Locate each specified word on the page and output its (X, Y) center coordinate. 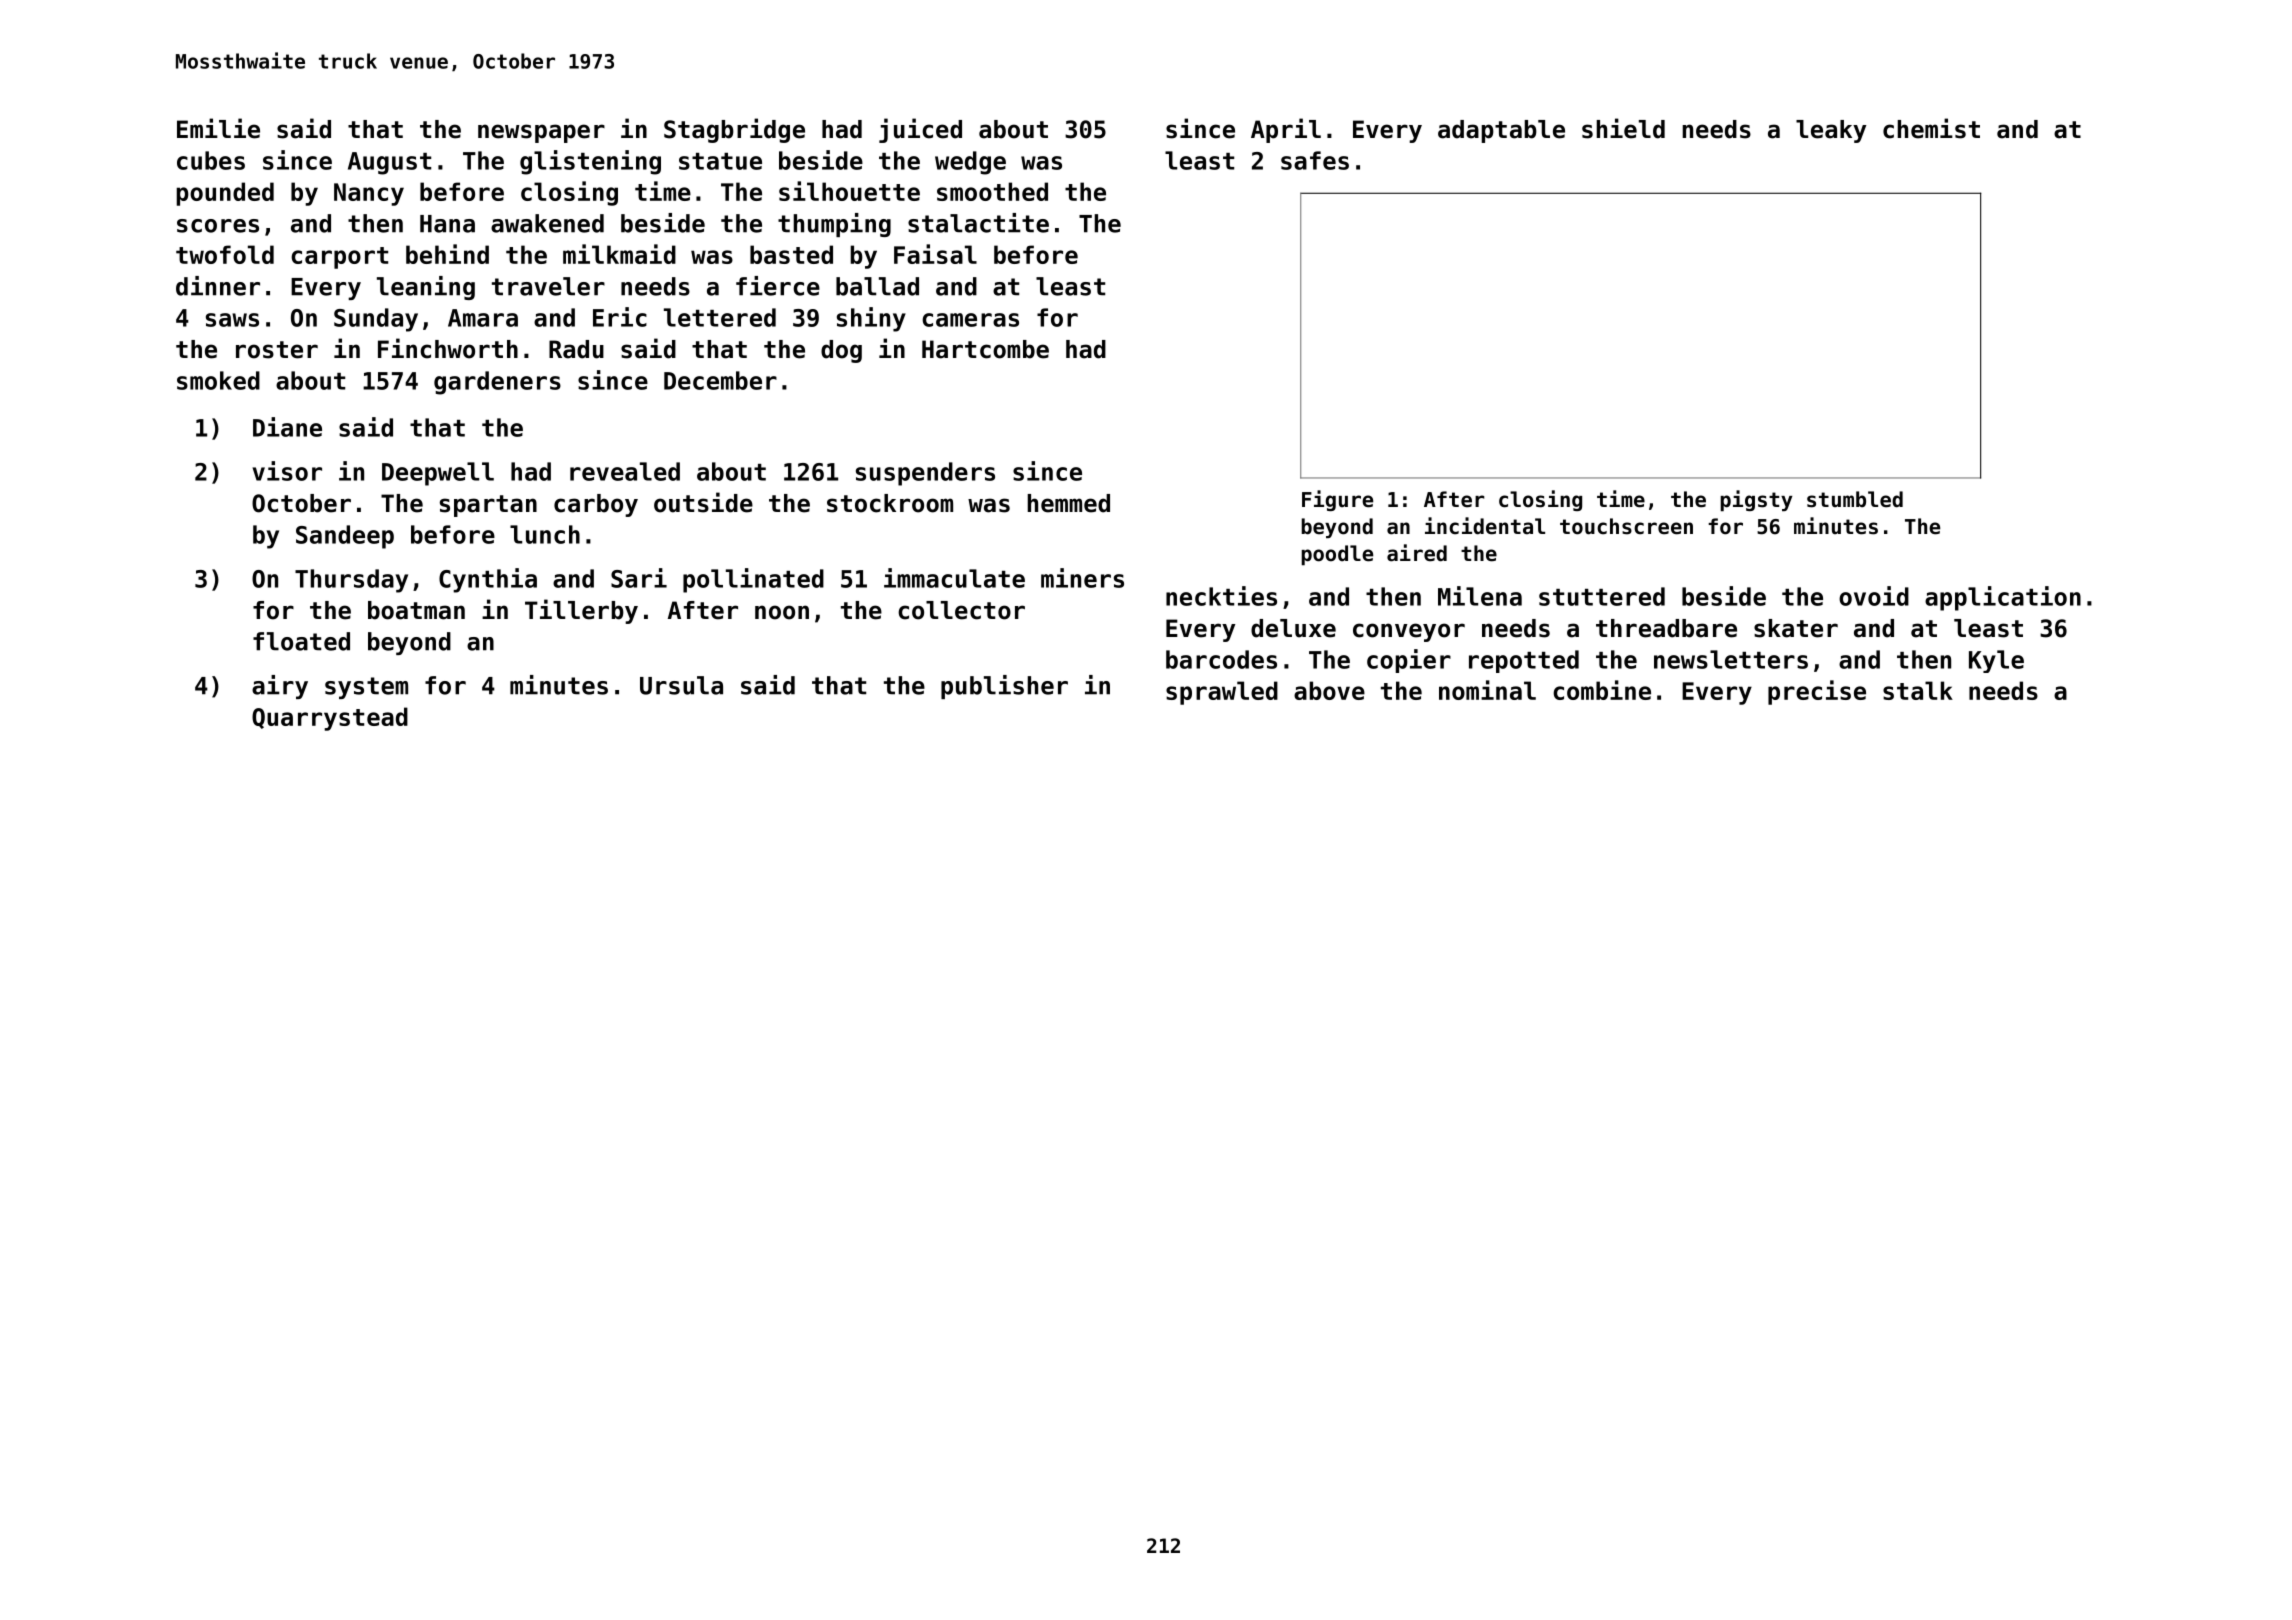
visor (287, 471)
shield (1623, 128)
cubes (211, 160)
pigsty (1756, 501)
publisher (1004, 687)
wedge (970, 163)
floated (301, 641)
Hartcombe (985, 349)
